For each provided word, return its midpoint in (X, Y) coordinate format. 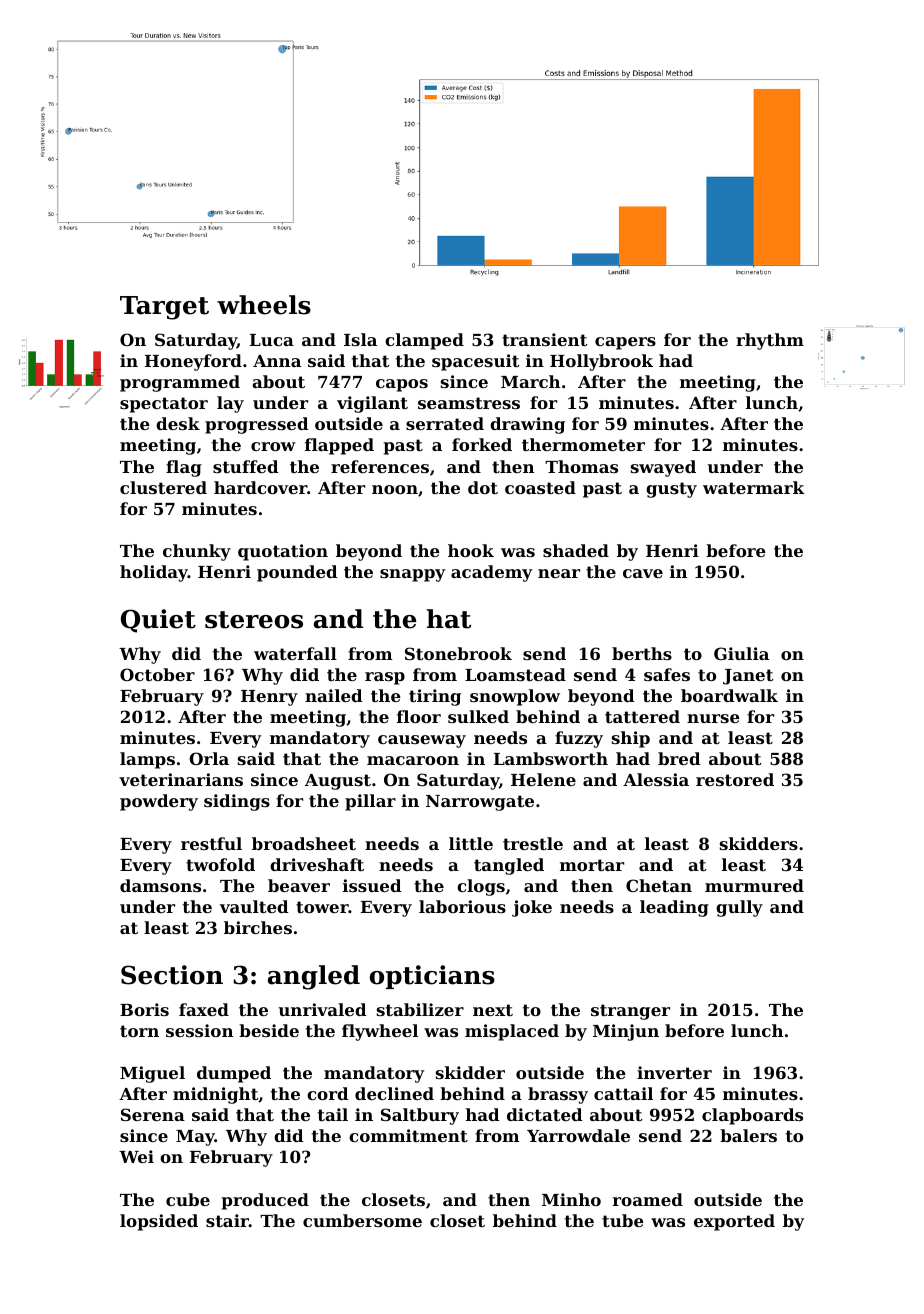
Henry (269, 698)
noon (395, 489)
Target (164, 308)
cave (643, 573)
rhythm (770, 341)
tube (623, 1220)
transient (544, 339)
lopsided (159, 1222)
